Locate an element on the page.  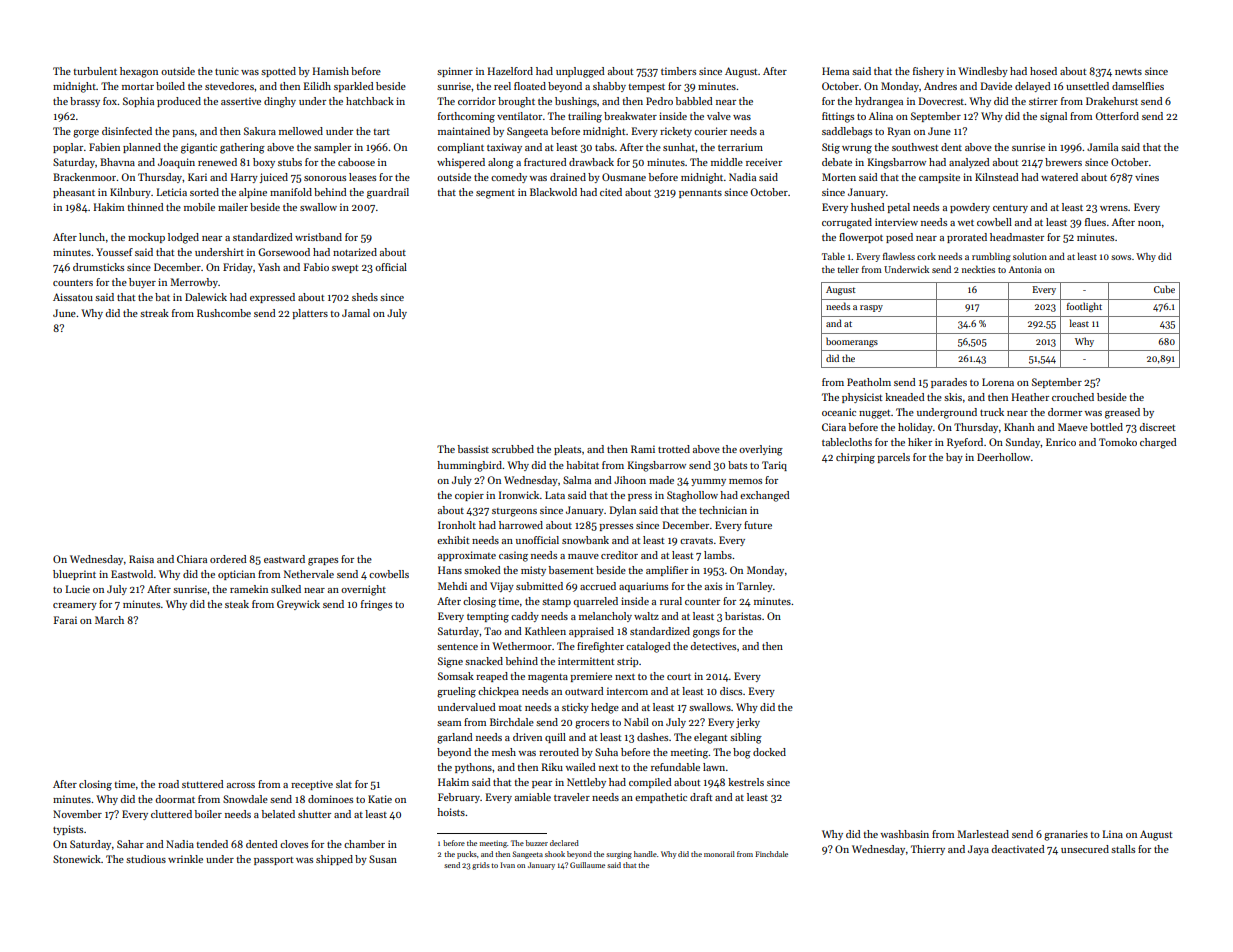
made is located at coordinates (661, 480).
